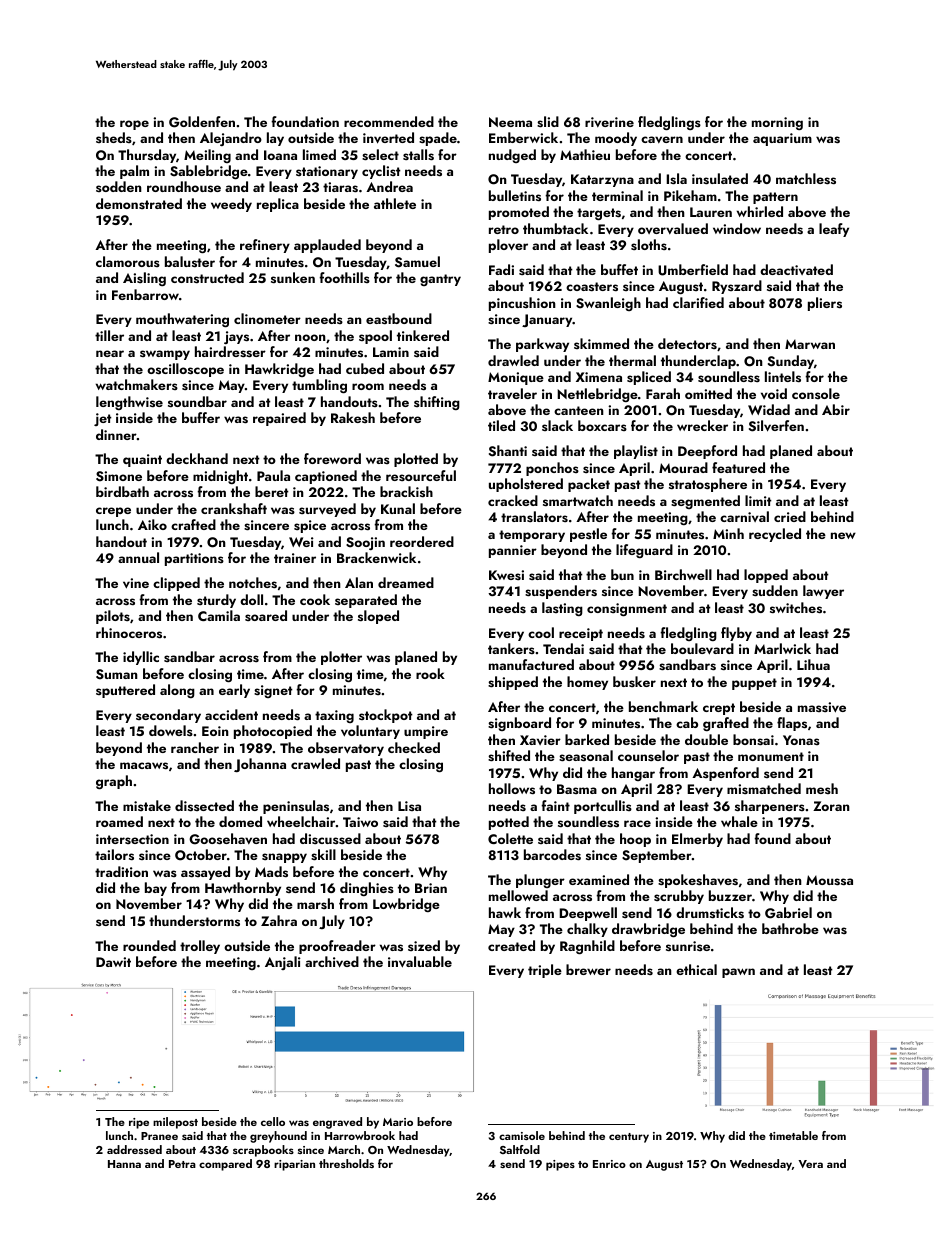 Image resolution: width=952 pixels, height=1233 pixels. I want to click on shipped, so click(513, 683).
